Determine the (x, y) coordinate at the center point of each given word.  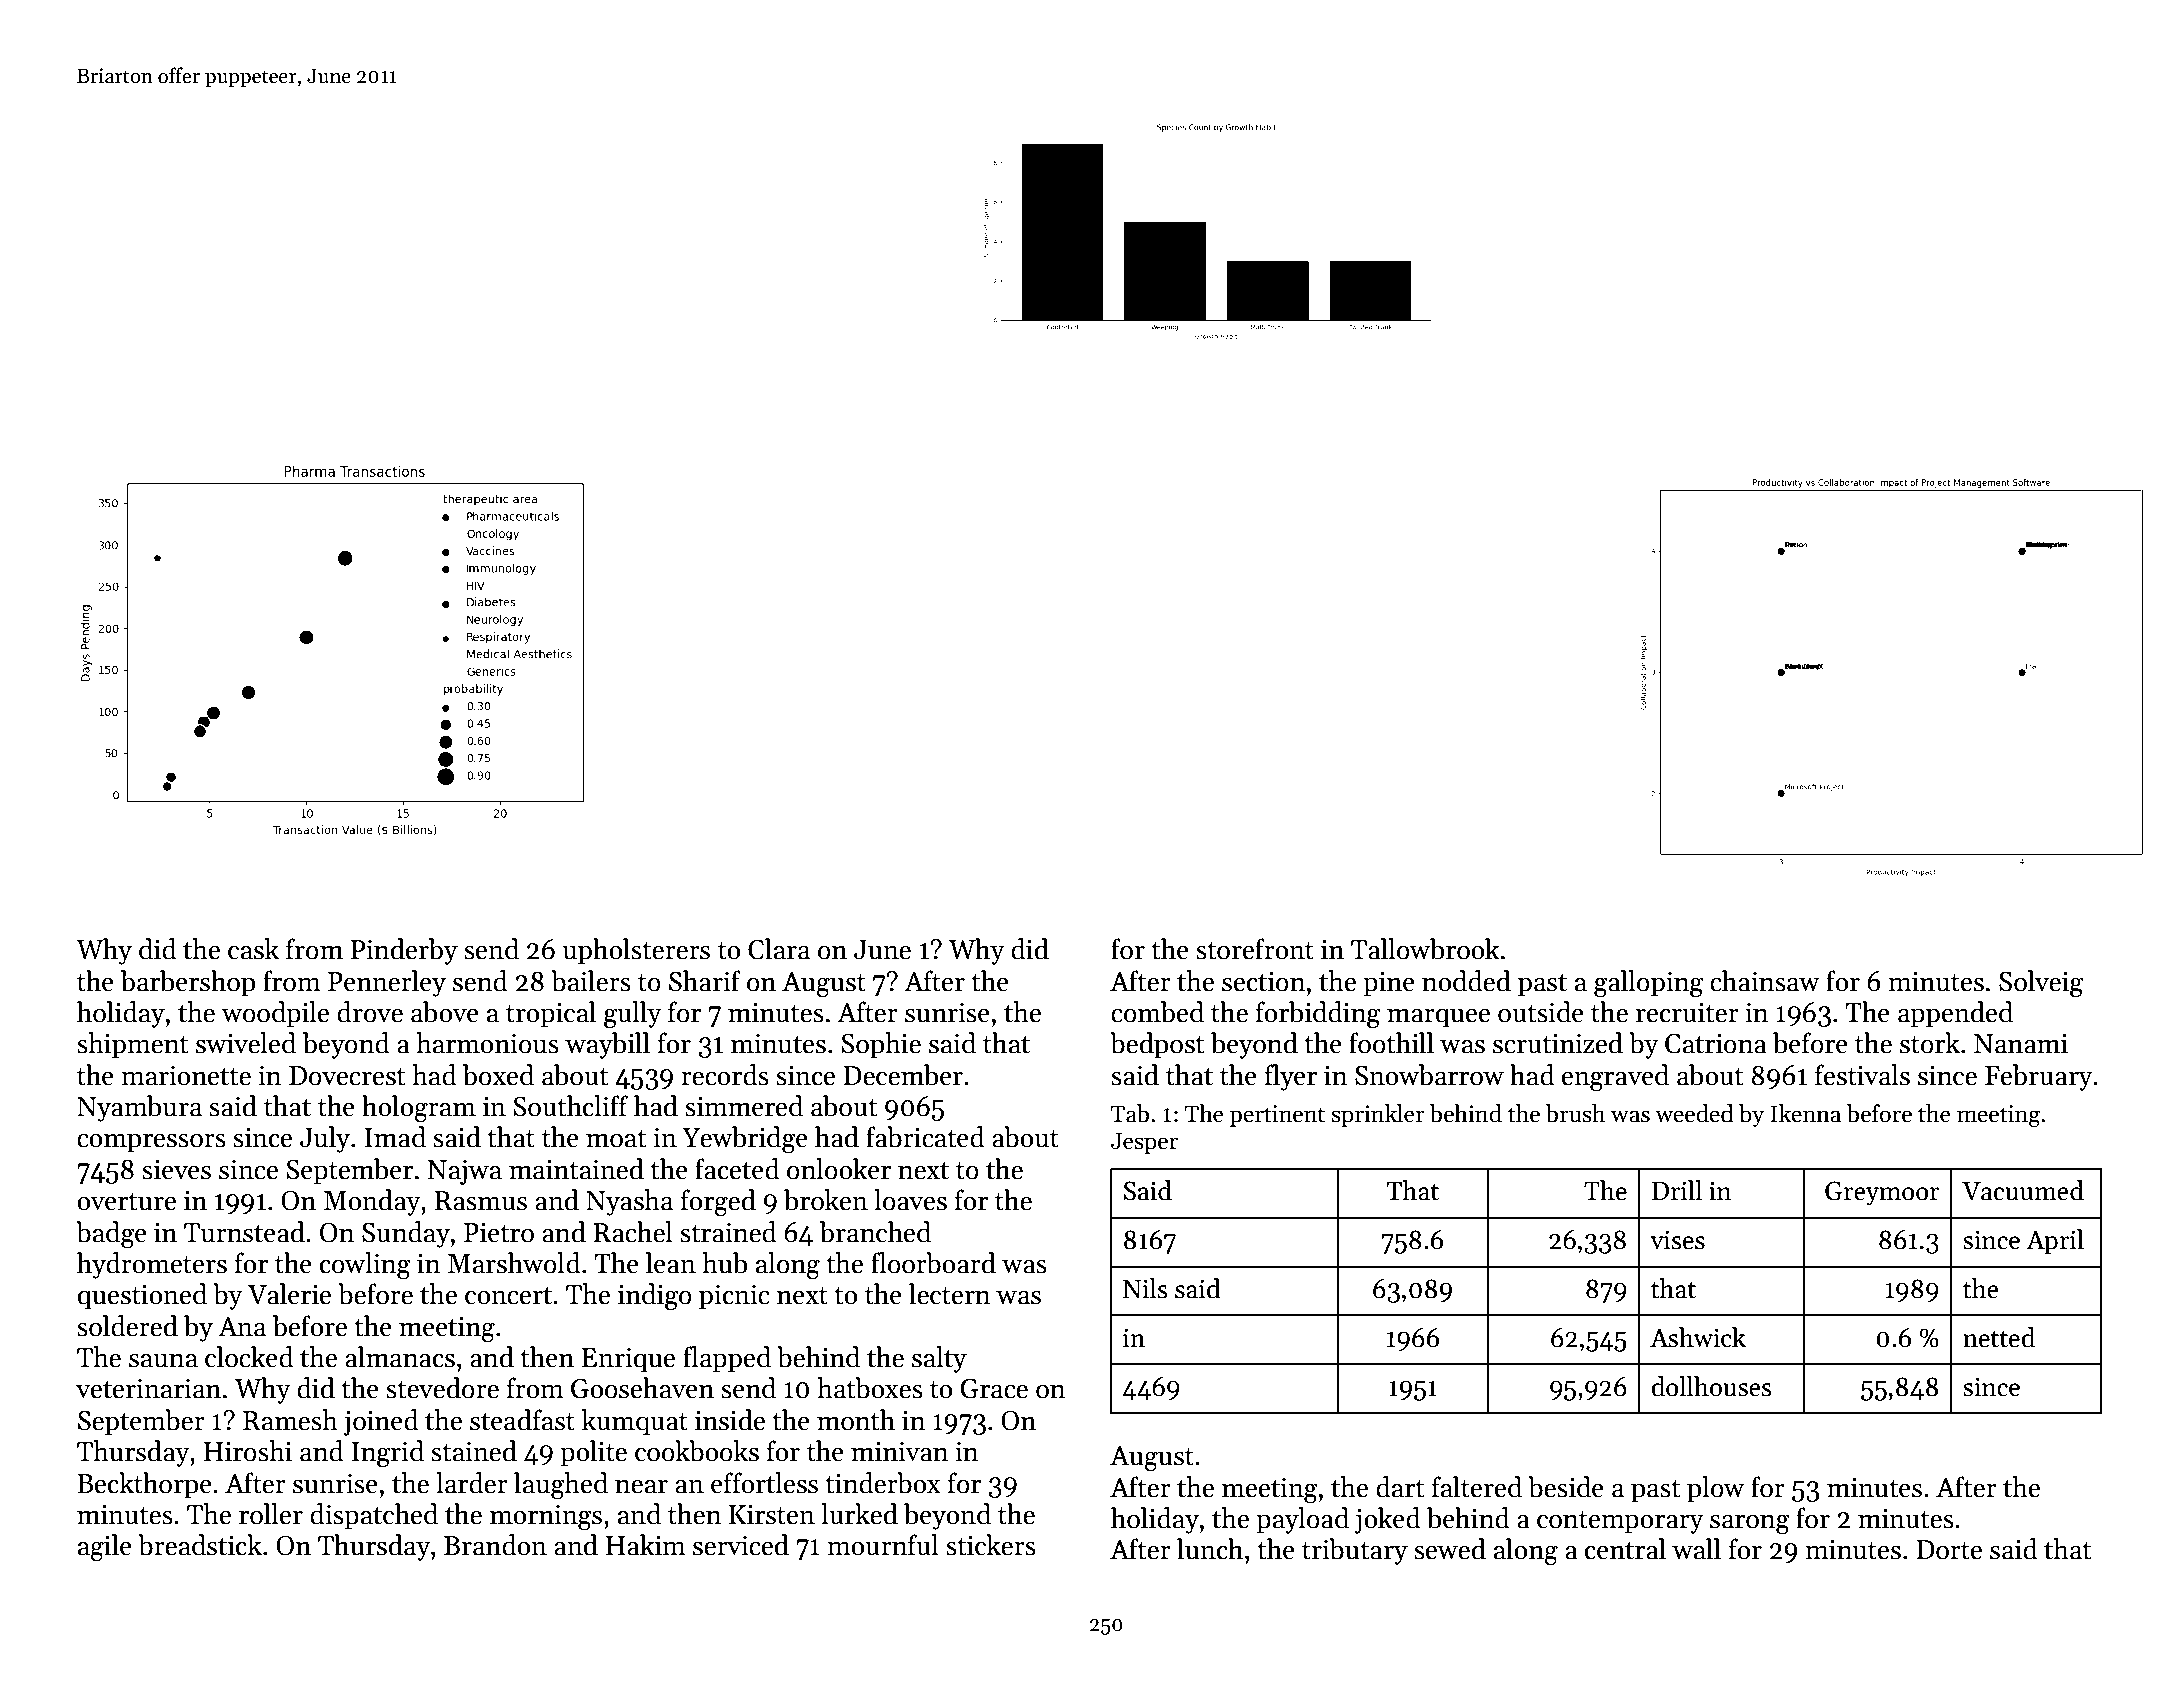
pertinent (1277, 1116)
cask (253, 949)
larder (472, 1483)
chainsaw (1765, 981)
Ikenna (1805, 1113)
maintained (576, 1169)
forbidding (1318, 1015)
